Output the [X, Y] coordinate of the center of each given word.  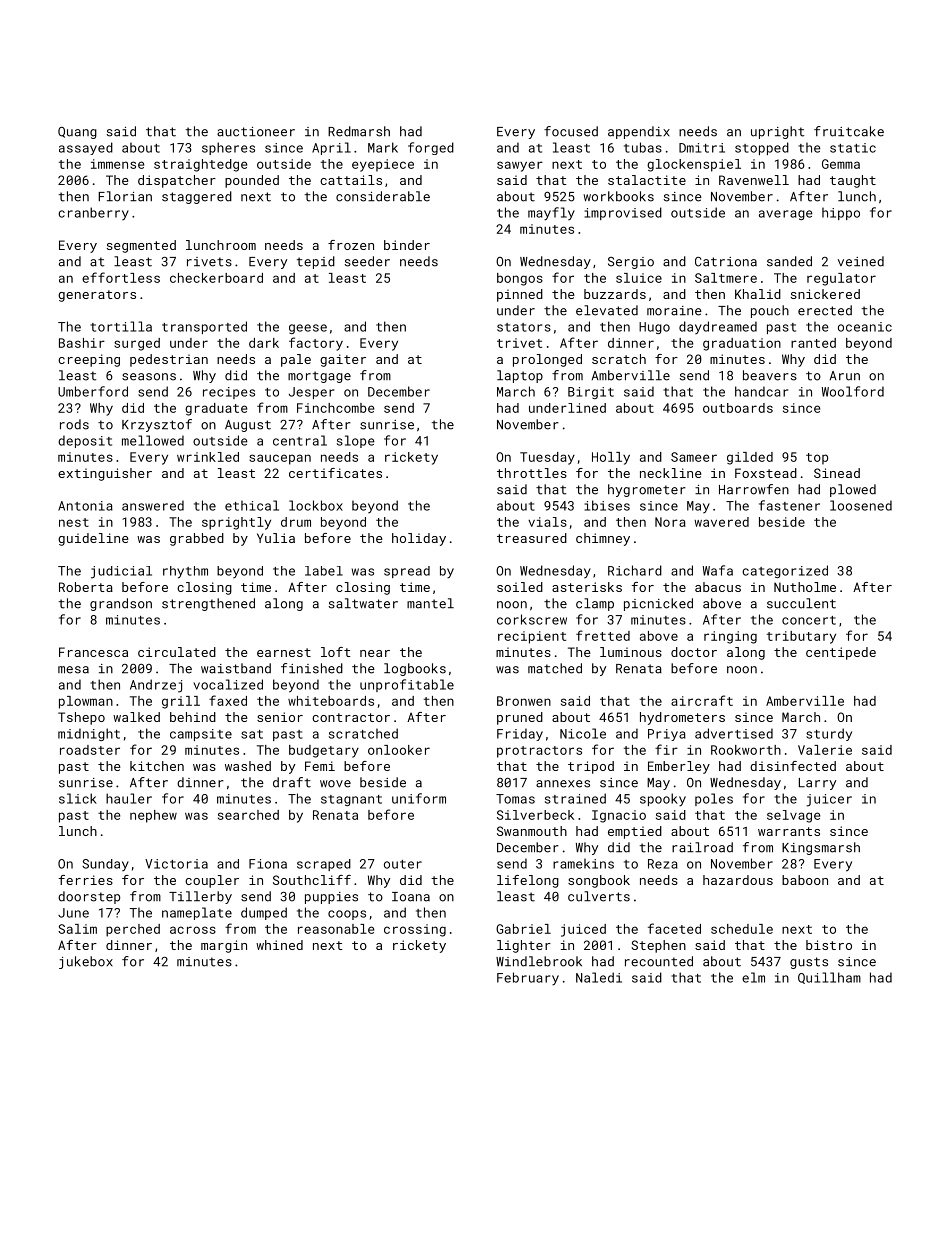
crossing [415, 930]
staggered [197, 197]
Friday [520, 734]
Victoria [176, 864]
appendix [639, 132]
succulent [801, 603]
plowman [86, 702]
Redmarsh [359, 131]
